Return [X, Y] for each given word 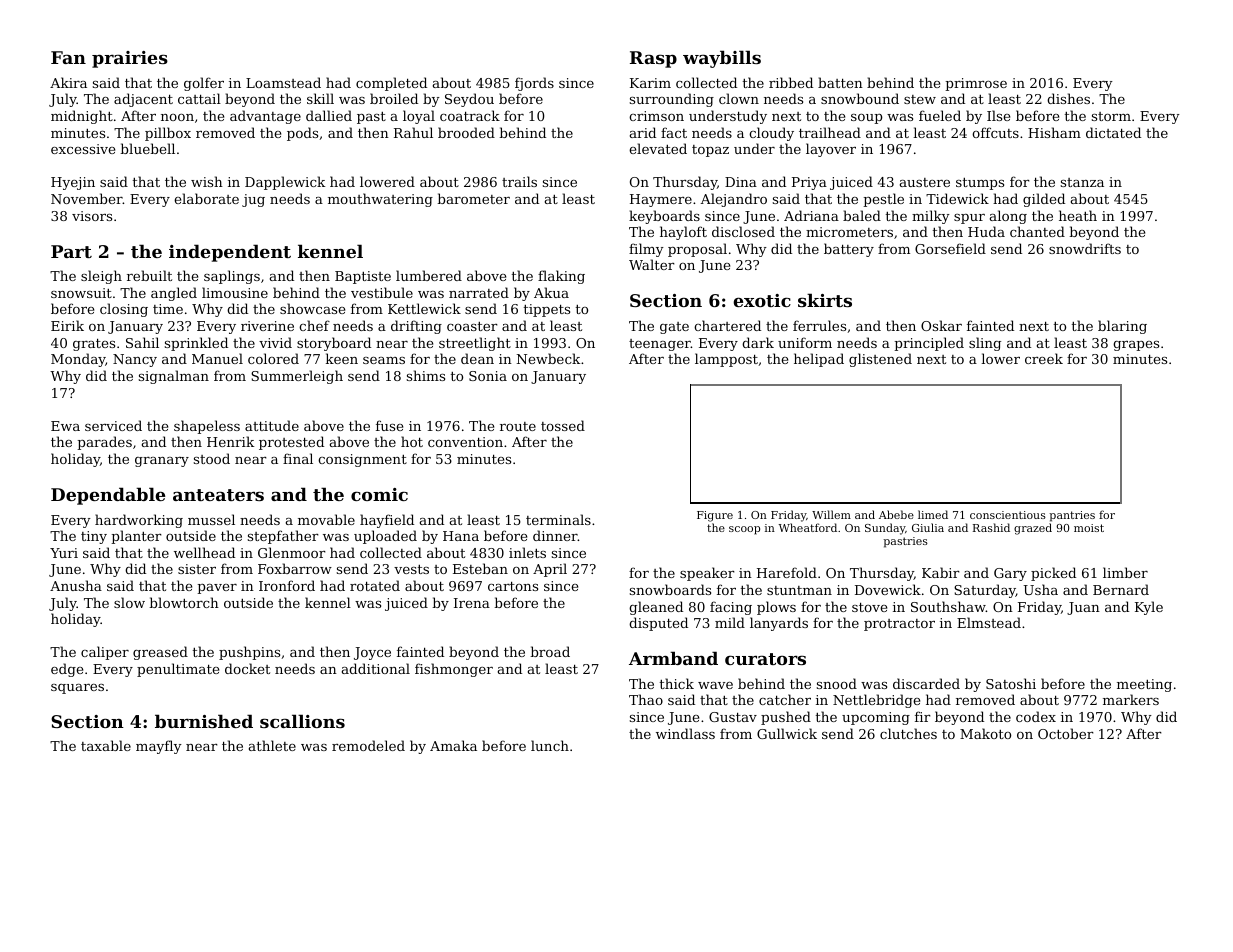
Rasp [653, 59]
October [1066, 733]
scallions [302, 721]
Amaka [453, 745]
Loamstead [283, 82]
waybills [722, 59]
